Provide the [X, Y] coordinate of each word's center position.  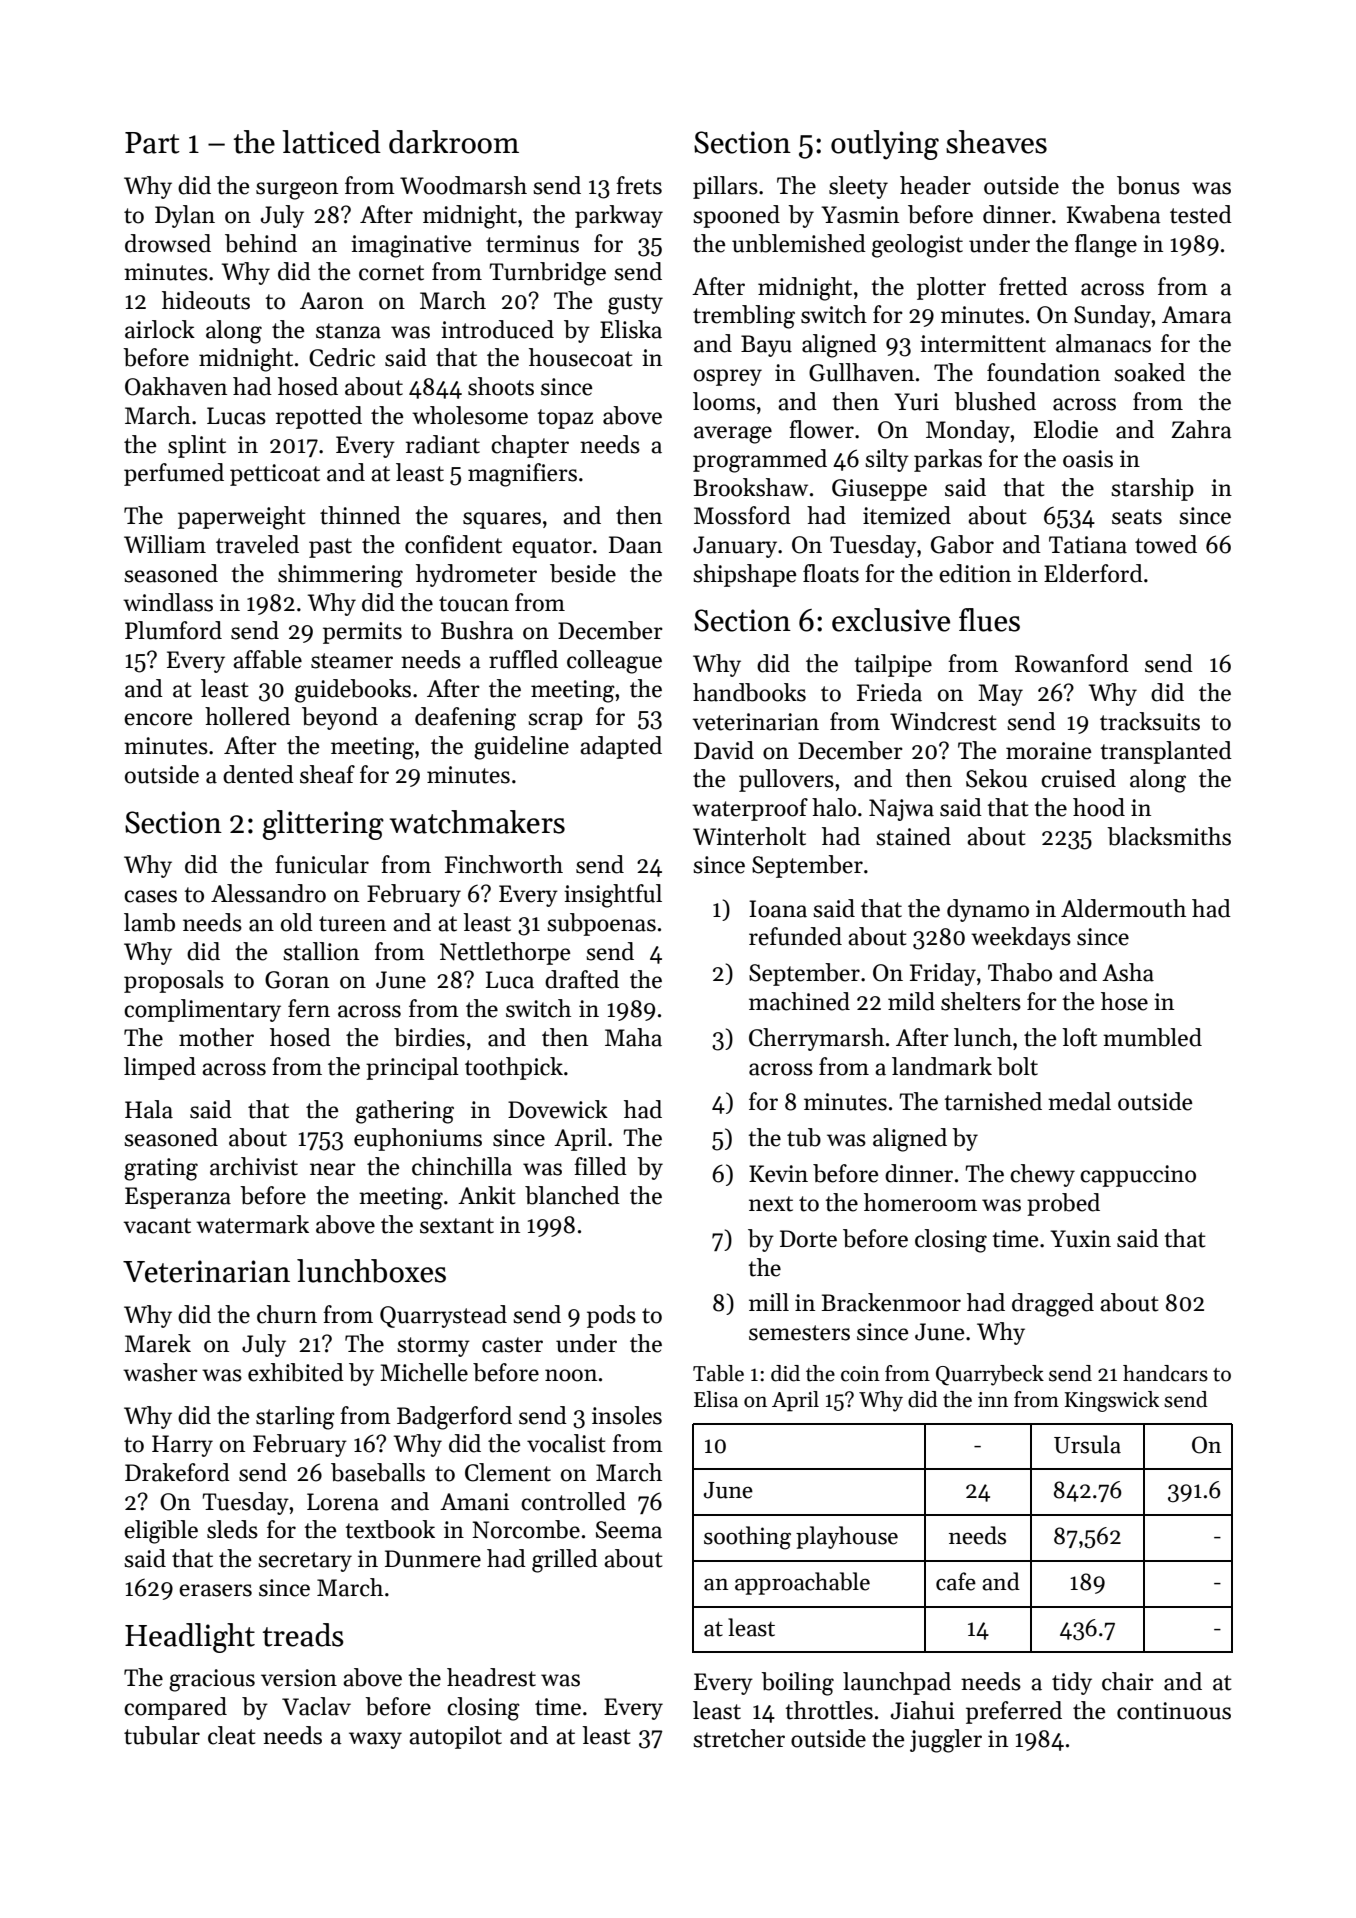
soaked [1149, 372]
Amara [1197, 315]
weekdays [1021, 938]
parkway [619, 216]
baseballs [378, 1472]
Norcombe [526, 1529]
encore [158, 719]
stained [913, 836]
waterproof [750, 809]
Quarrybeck [990, 1375]
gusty [635, 304]
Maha [633, 1037]
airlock [160, 329]
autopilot [455, 1737]
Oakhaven [176, 386]
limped [160, 1068]
